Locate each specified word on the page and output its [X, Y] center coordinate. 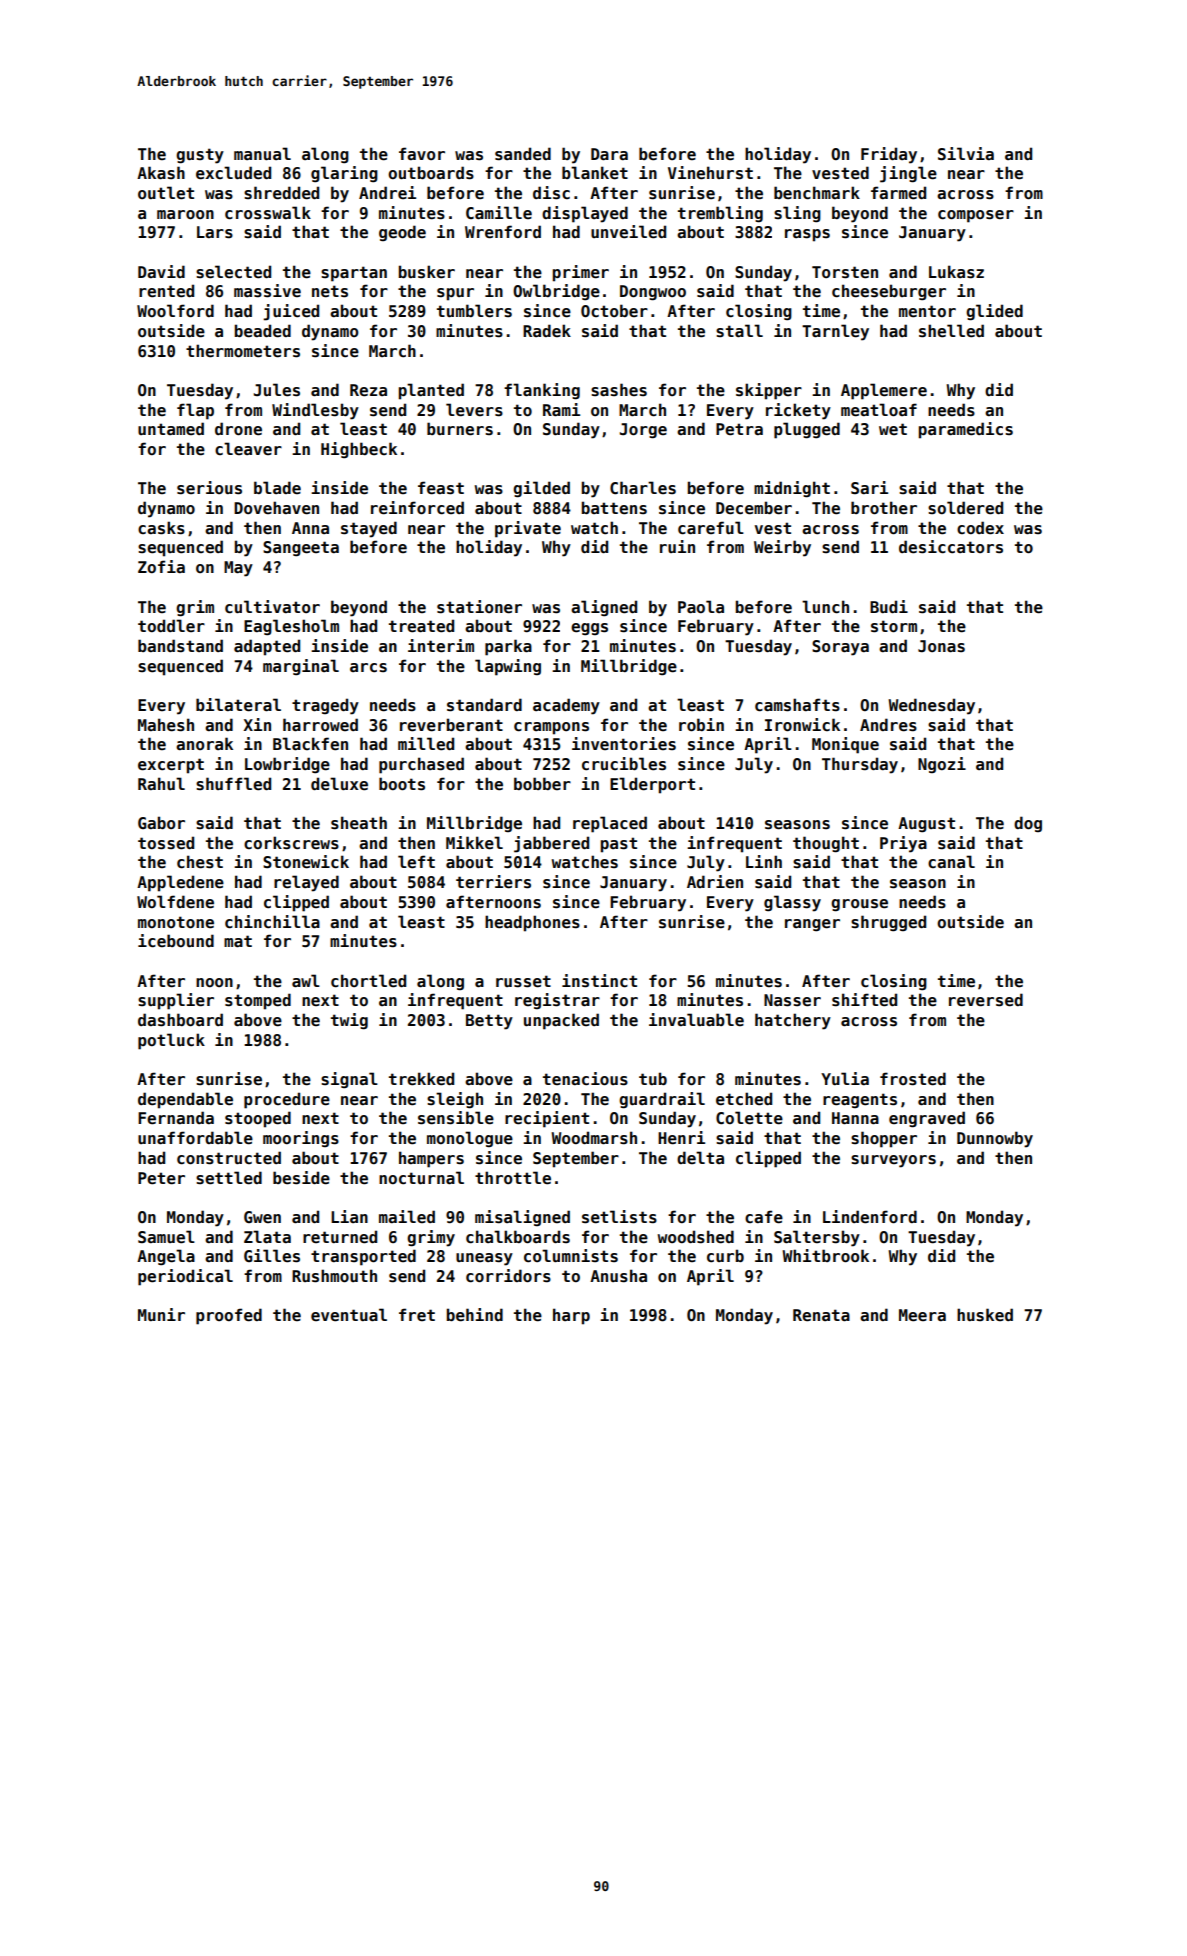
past [618, 845]
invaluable [696, 1019]
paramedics [965, 430]
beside [301, 1178]
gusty [200, 156]
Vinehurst [710, 173]
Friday [889, 155]
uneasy [484, 1259]
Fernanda [176, 1118]
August [926, 825]
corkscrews [291, 843]
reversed [986, 1000]
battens [614, 508]
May [238, 569]
